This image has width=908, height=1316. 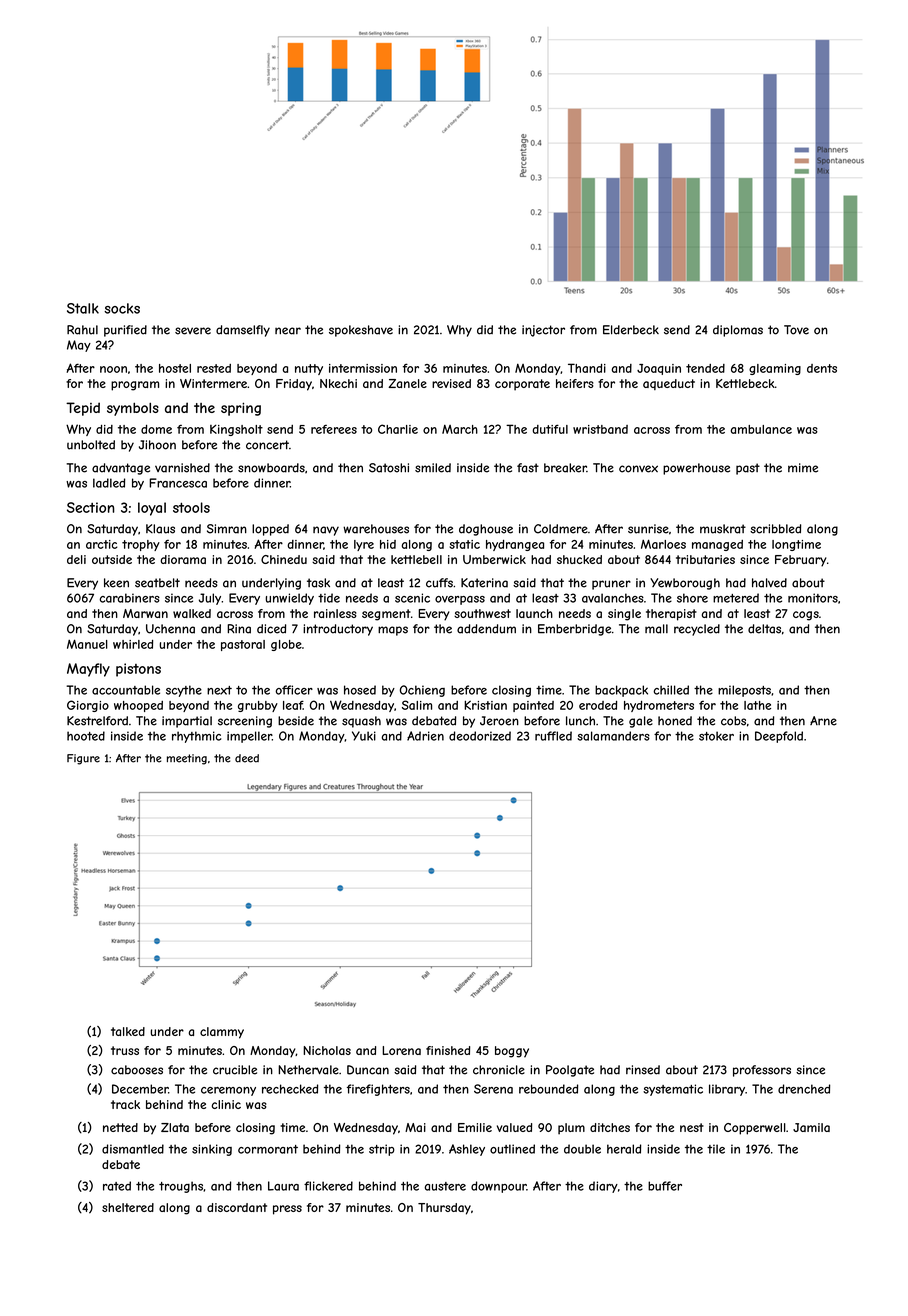 What do you see at coordinates (243, 331) in the image?
I see `damselfly` at bounding box center [243, 331].
